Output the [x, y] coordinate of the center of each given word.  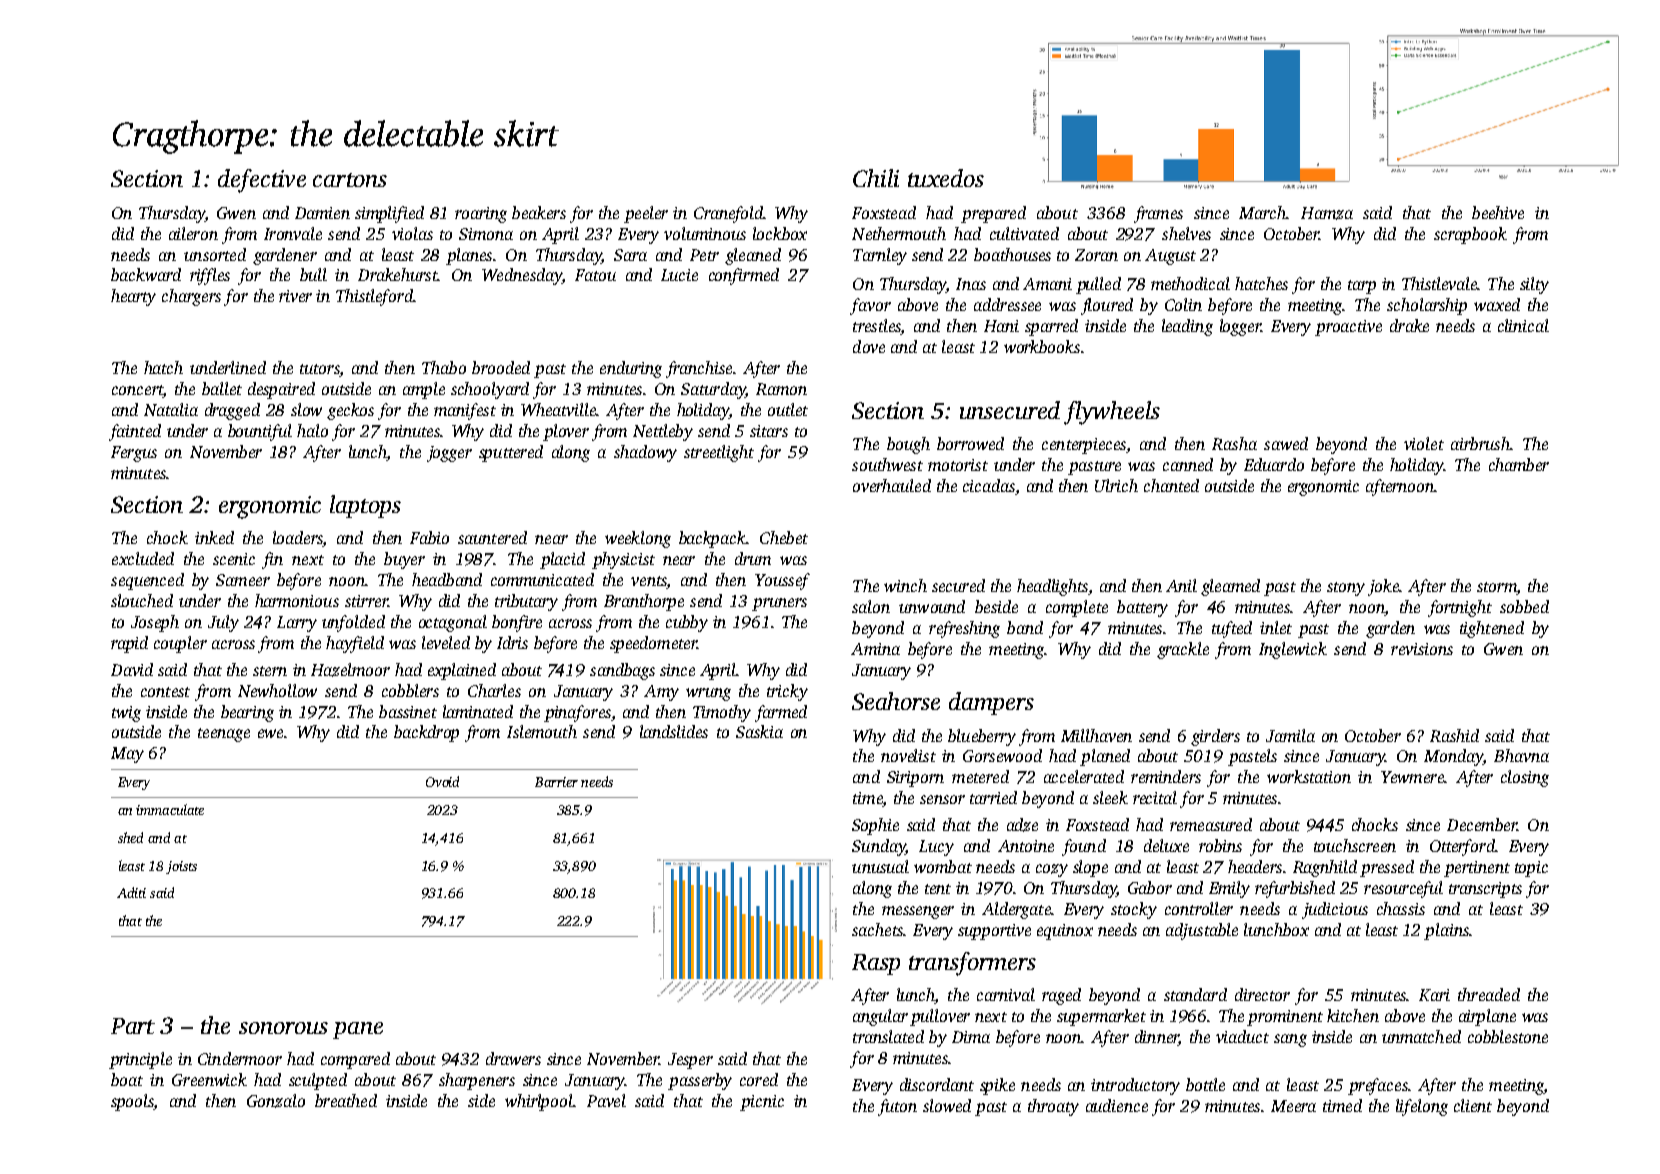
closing [1525, 778]
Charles [494, 690]
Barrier [556, 782]
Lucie [679, 275]
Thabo [444, 367]
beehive [1498, 212]
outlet [788, 409]
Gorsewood [1002, 755]
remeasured [1211, 824]
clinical [1523, 325]
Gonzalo [276, 1101]
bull [313, 274]
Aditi [131, 892]
